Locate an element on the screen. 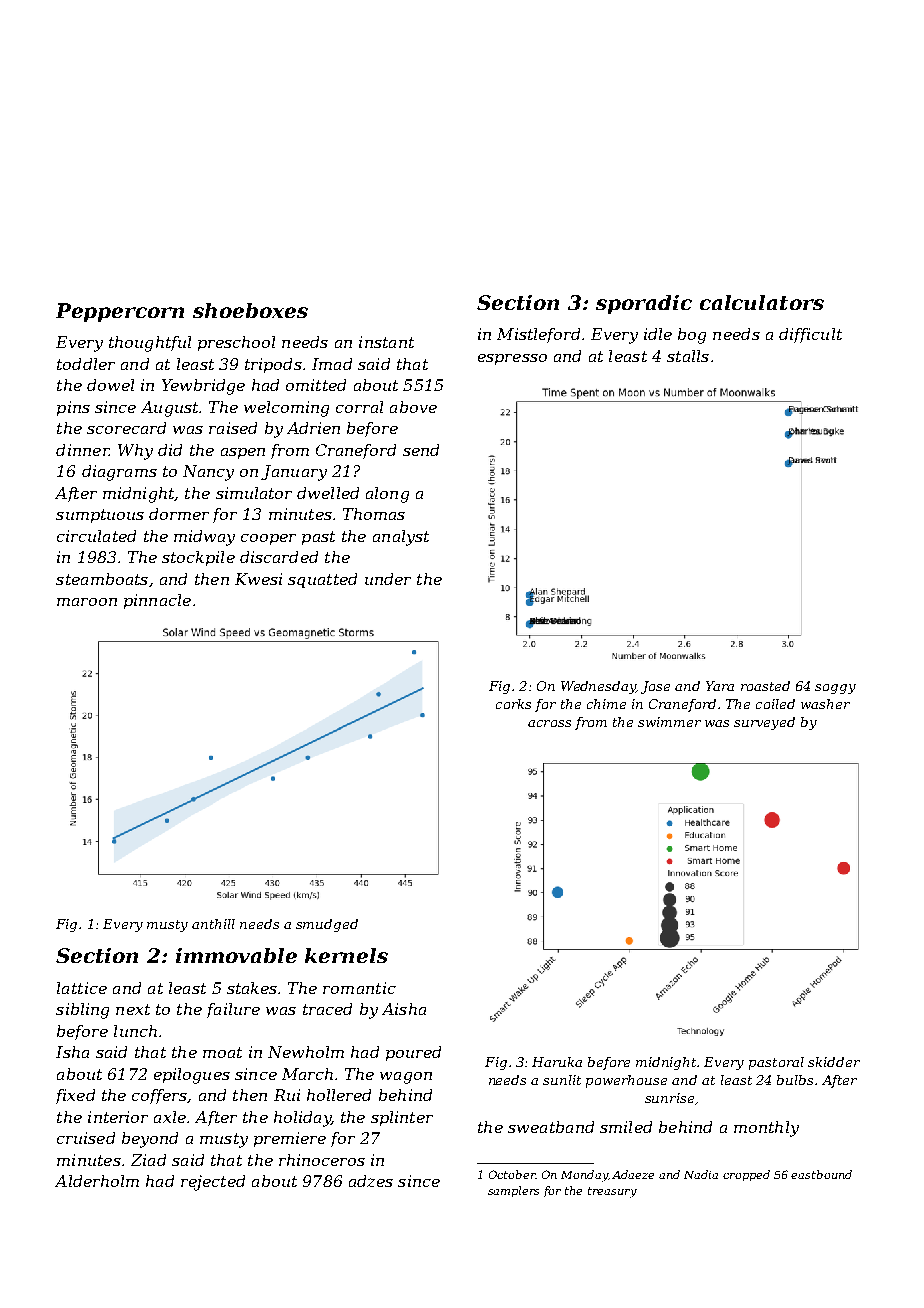 The width and height of the screenshot is (924, 1308). Haruka is located at coordinates (557, 1062).
